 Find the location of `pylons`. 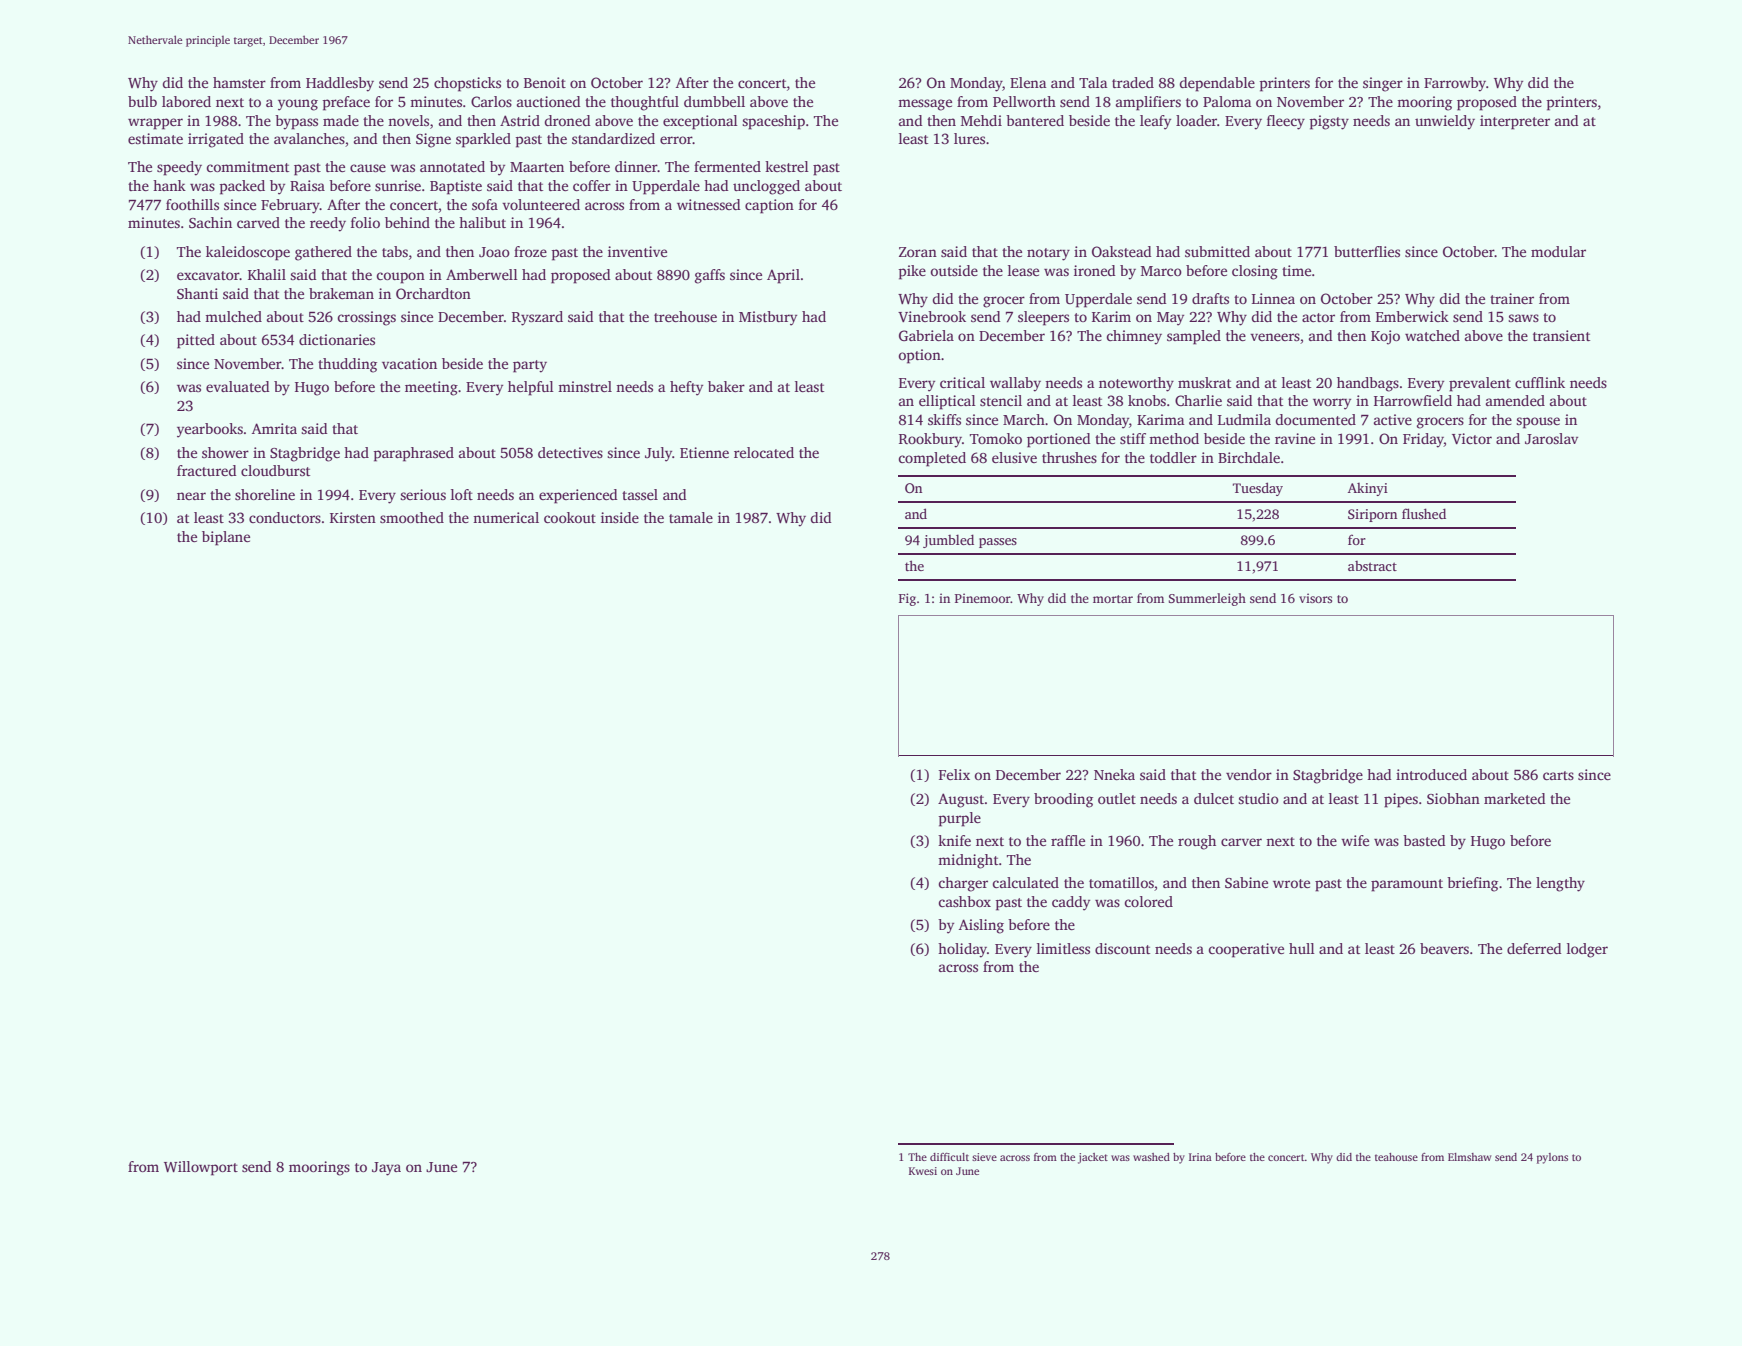

pylons is located at coordinates (1552, 1158).
